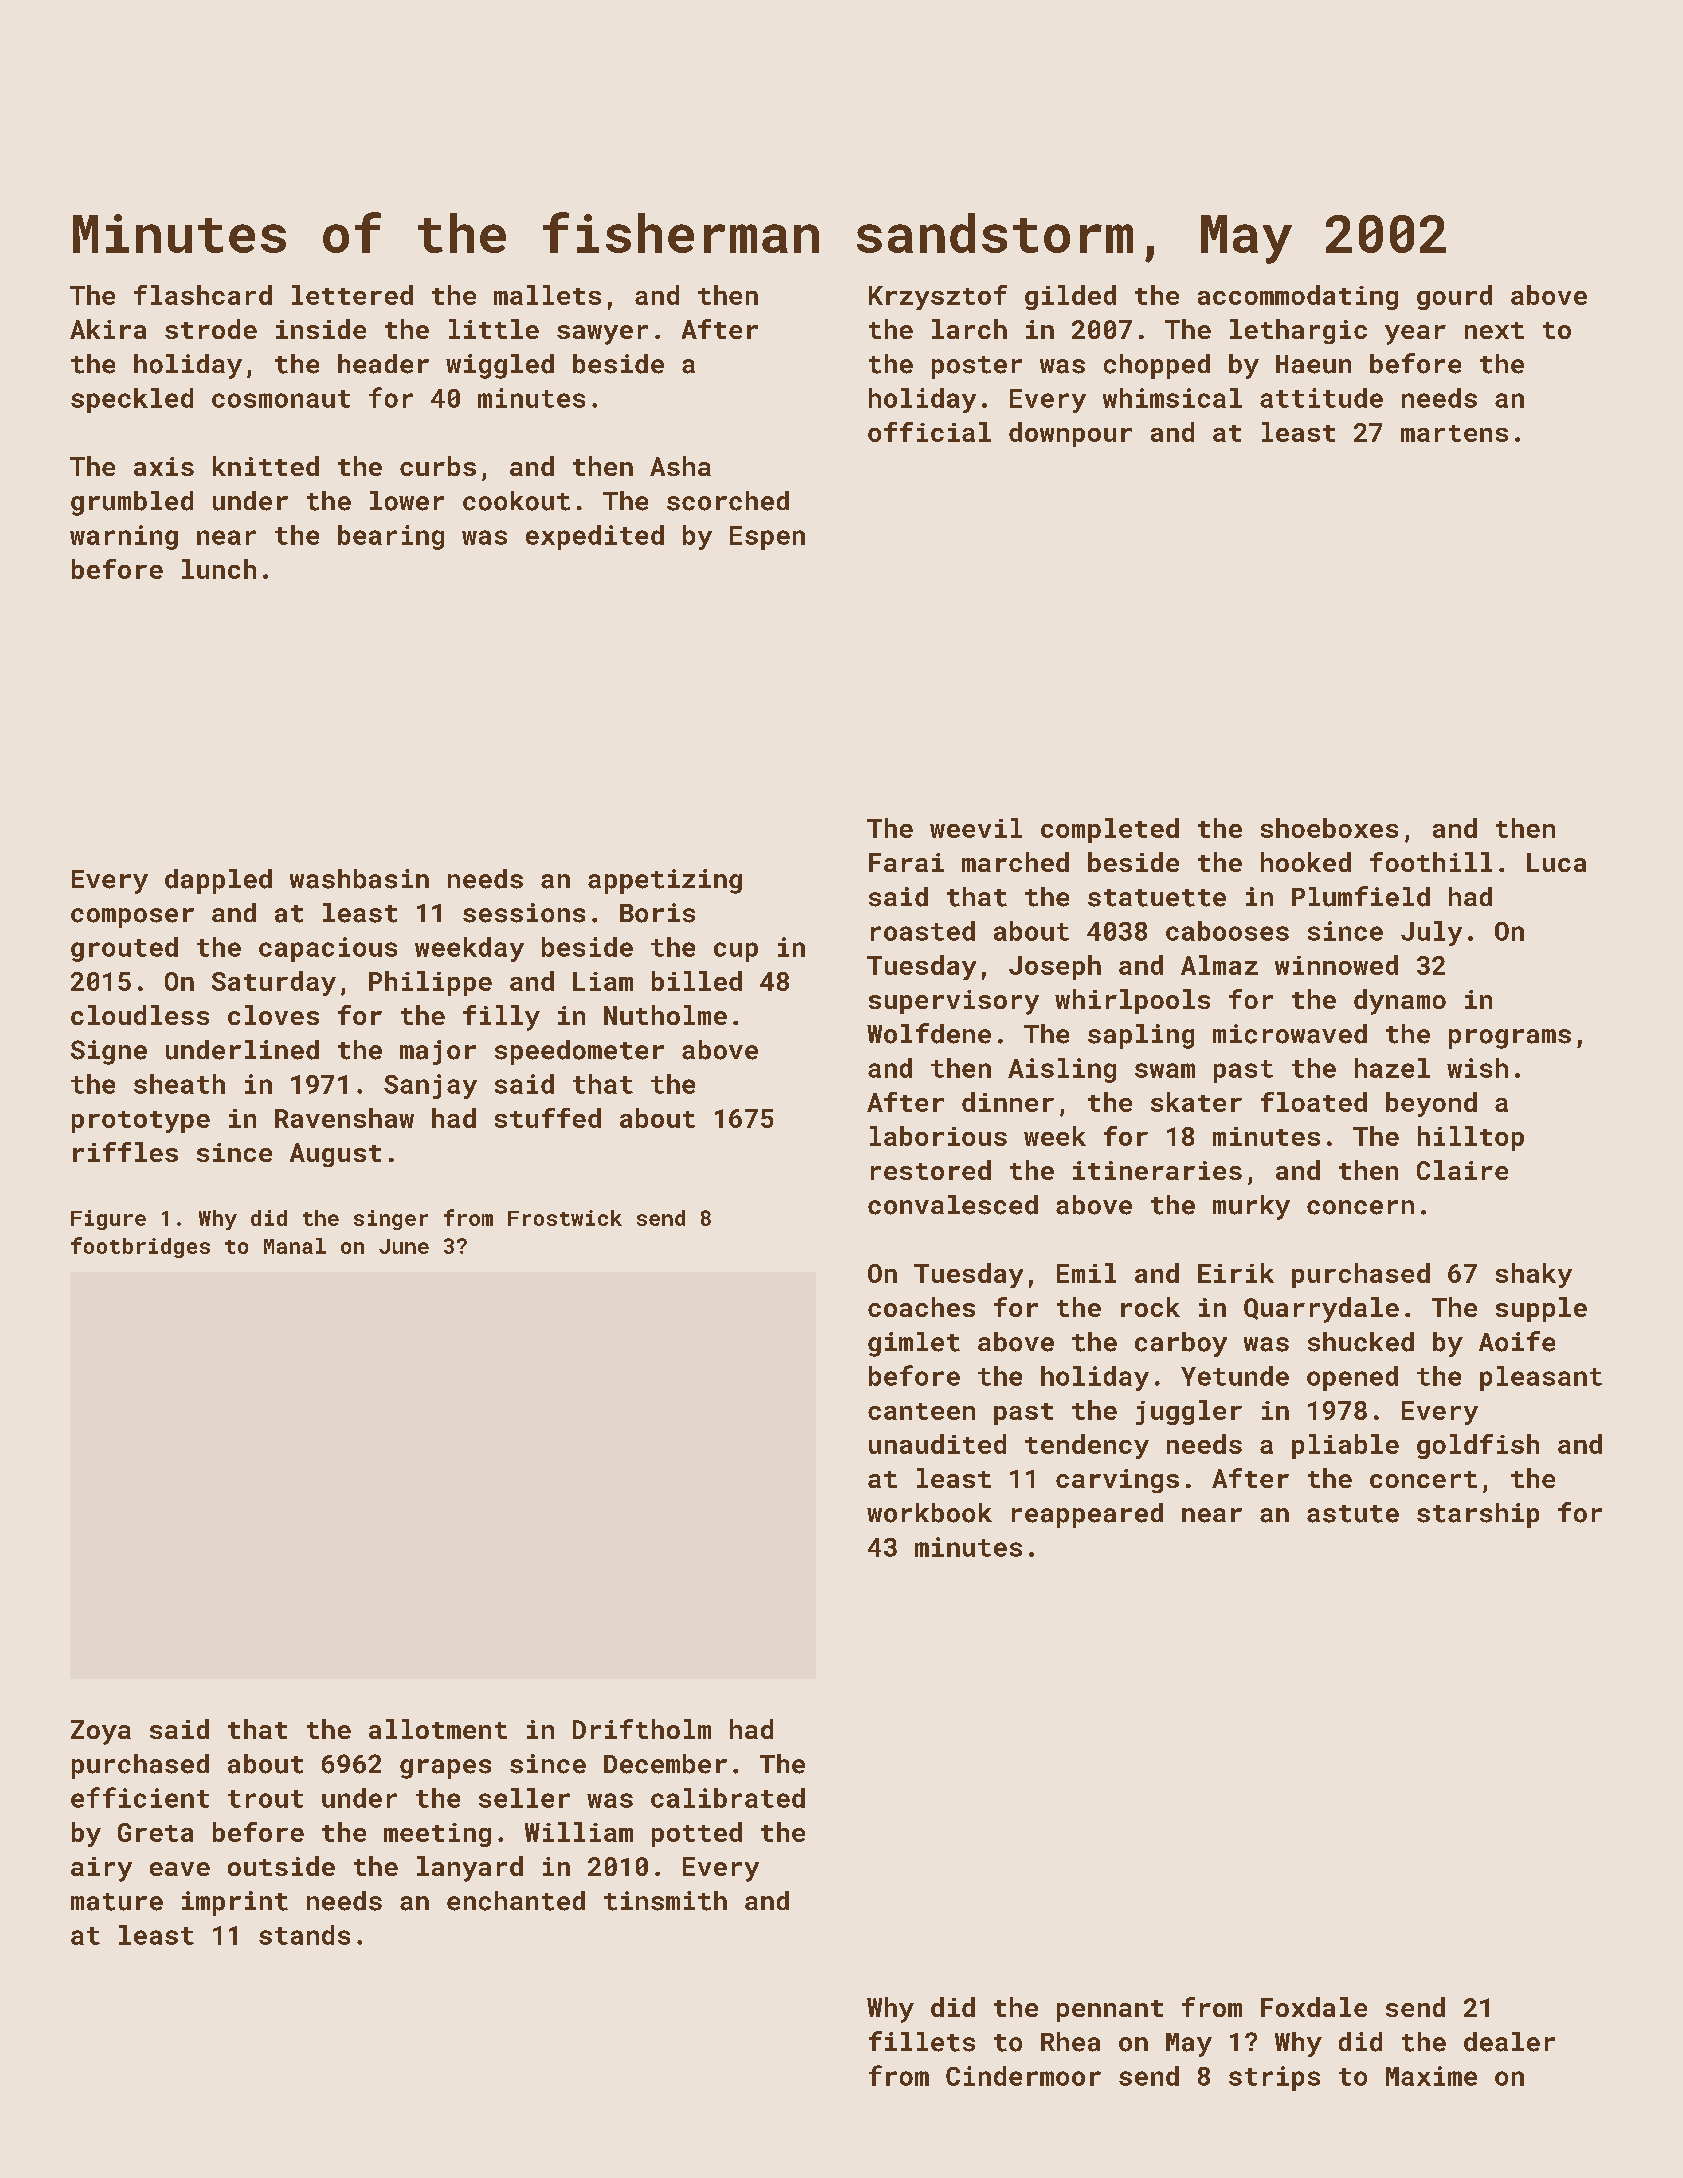  What do you see at coordinates (438, 1729) in the page?
I see `allotment` at bounding box center [438, 1729].
